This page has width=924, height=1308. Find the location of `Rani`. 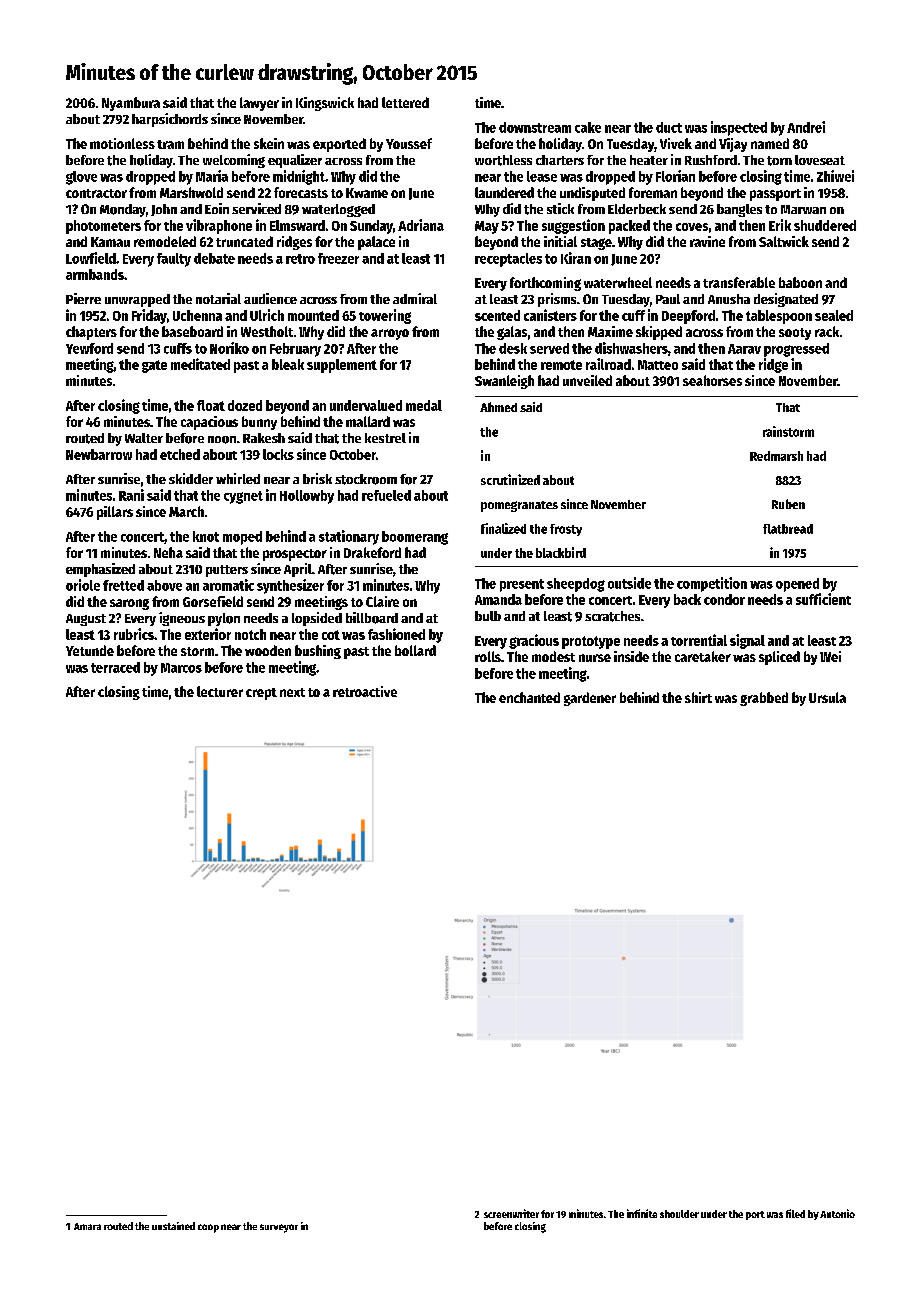

Rani is located at coordinates (131, 495).
